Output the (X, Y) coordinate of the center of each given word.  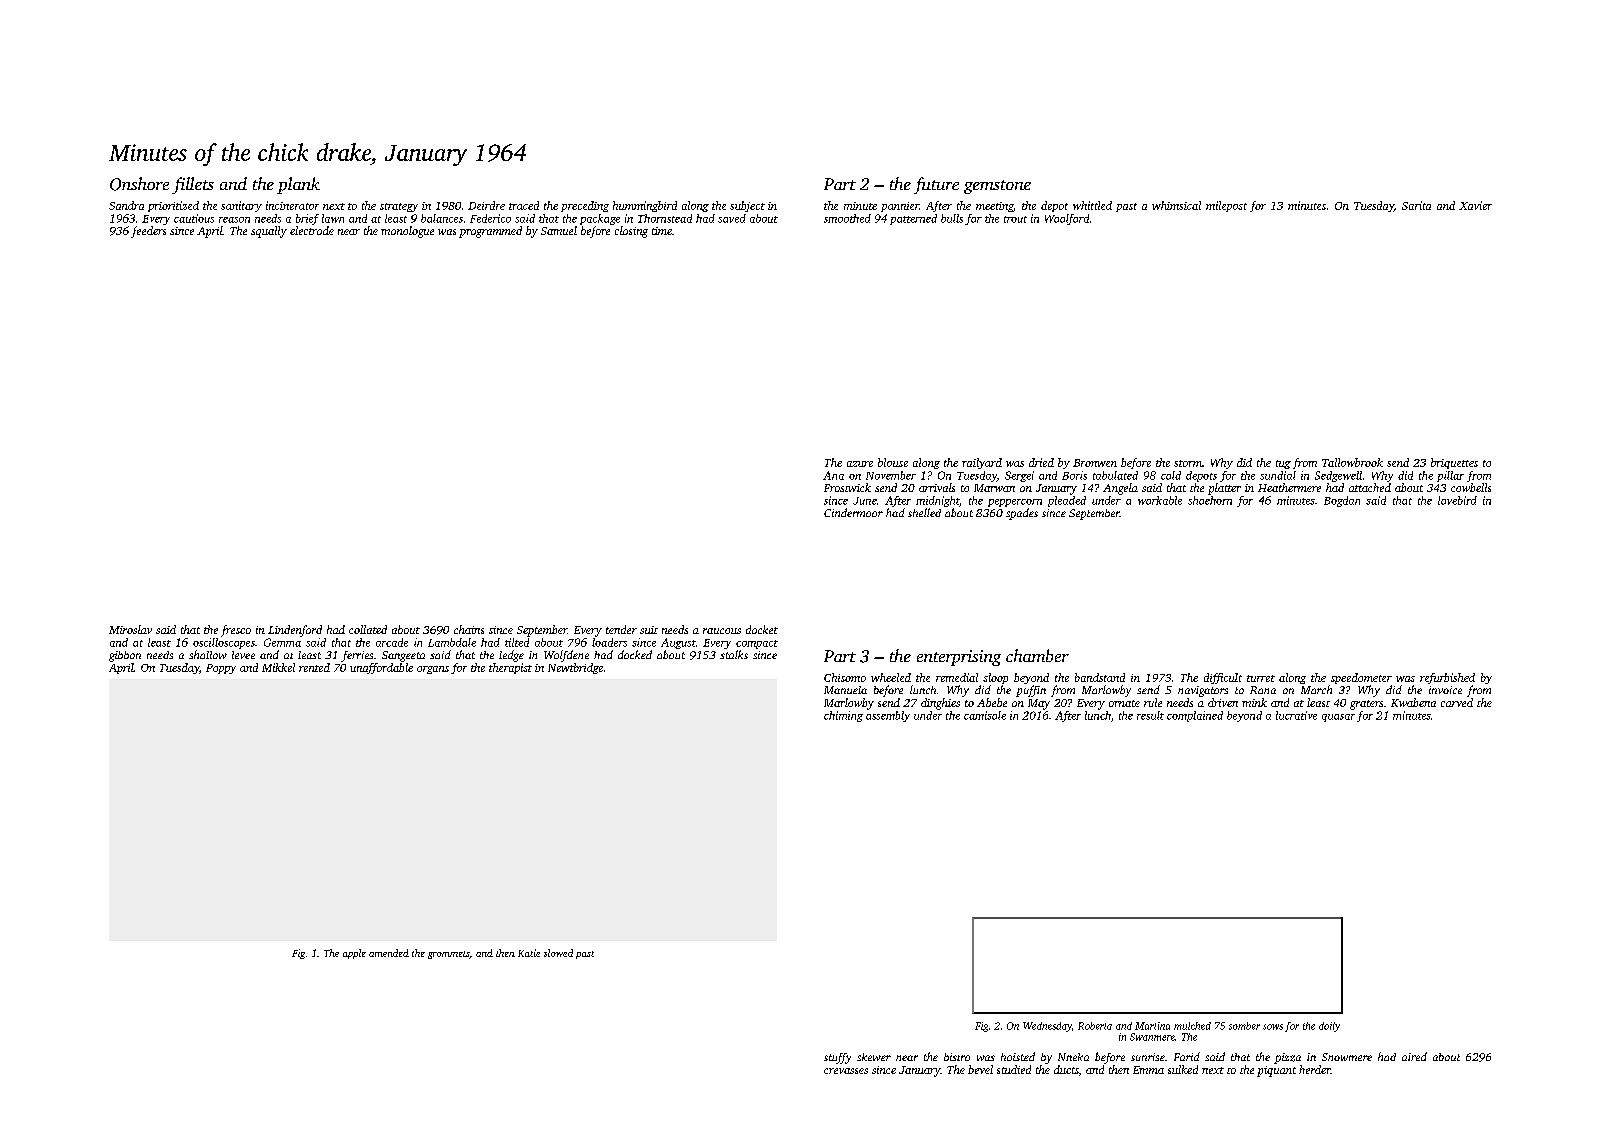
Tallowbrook (1352, 462)
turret (1261, 678)
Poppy (221, 669)
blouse (893, 462)
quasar (1338, 718)
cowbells (1471, 487)
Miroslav (130, 629)
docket (762, 629)
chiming (843, 716)
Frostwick (847, 487)
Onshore (139, 184)
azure (860, 464)
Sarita (1416, 205)
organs (433, 670)
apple (354, 954)
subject (747, 206)
